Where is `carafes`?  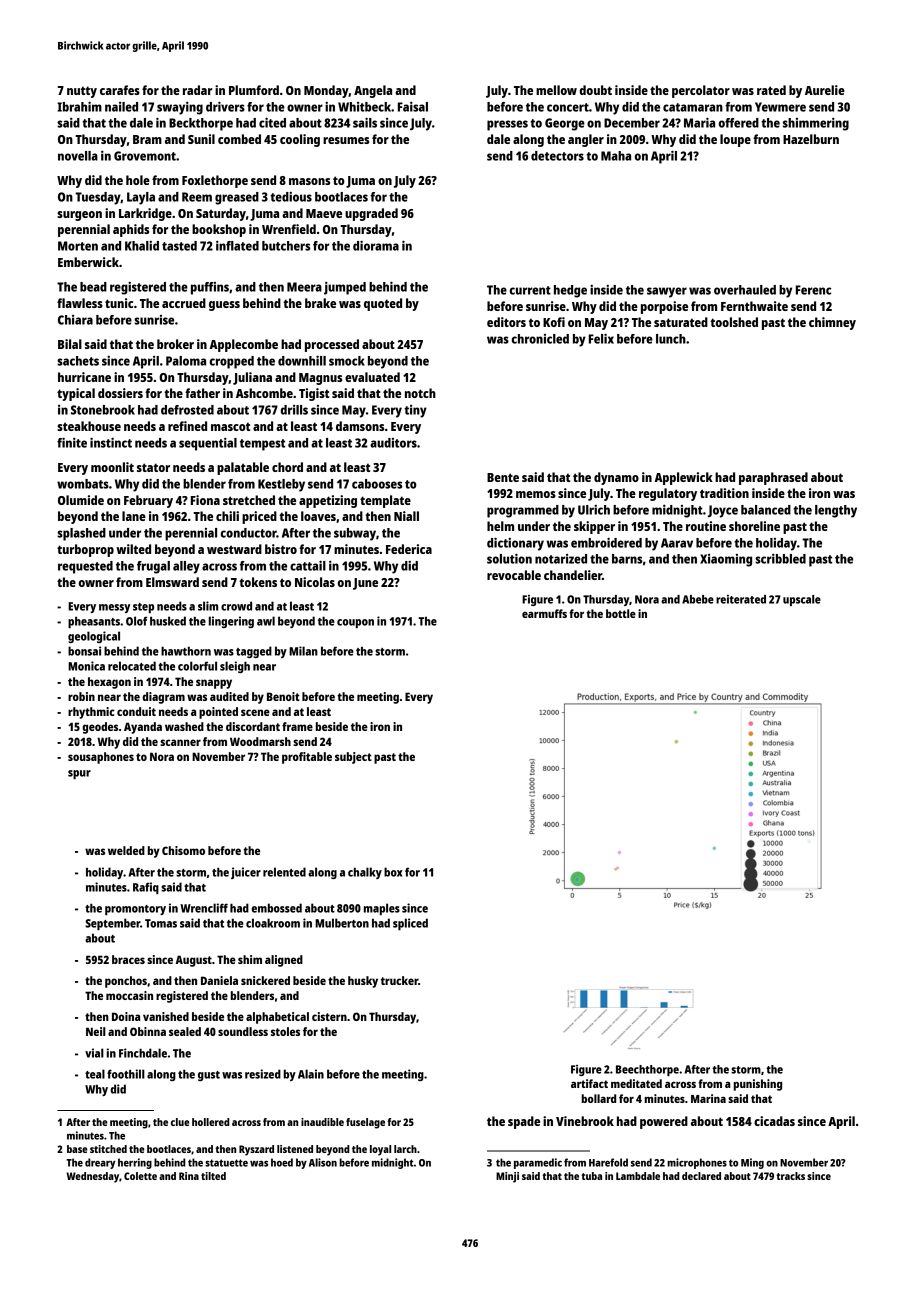 carafes is located at coordinates (120, 90).
